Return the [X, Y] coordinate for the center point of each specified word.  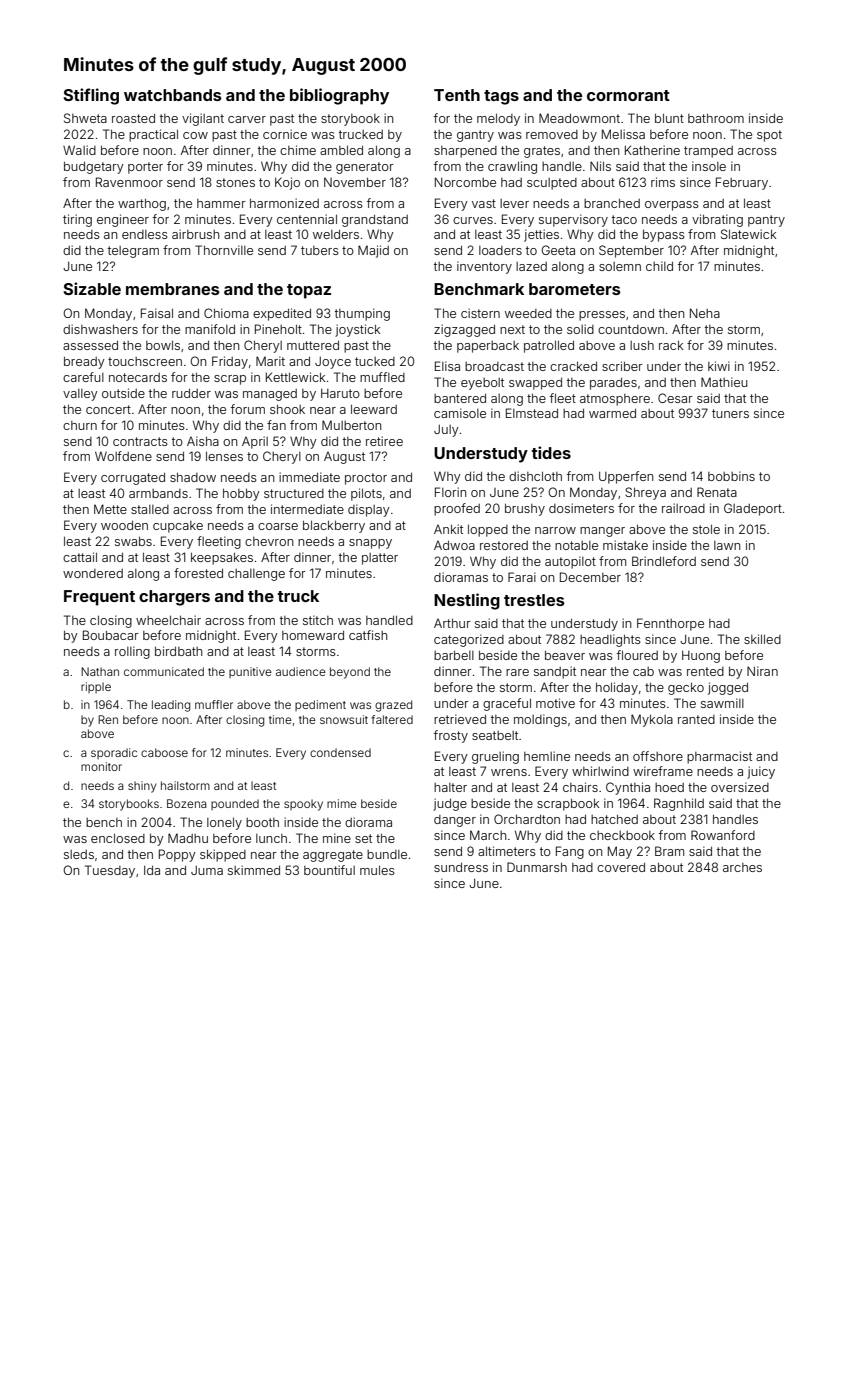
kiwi [719, 366]
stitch [318, 620]
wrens [509, 772]
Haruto [340, 393]
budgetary [94, 167]
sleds [79, 854]
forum [248, 409]
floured [637, 655]
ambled [341, 150]
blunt [669, 118]
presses [602, 316]
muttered [313, 345]
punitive [250, 672]
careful [83, 377]
